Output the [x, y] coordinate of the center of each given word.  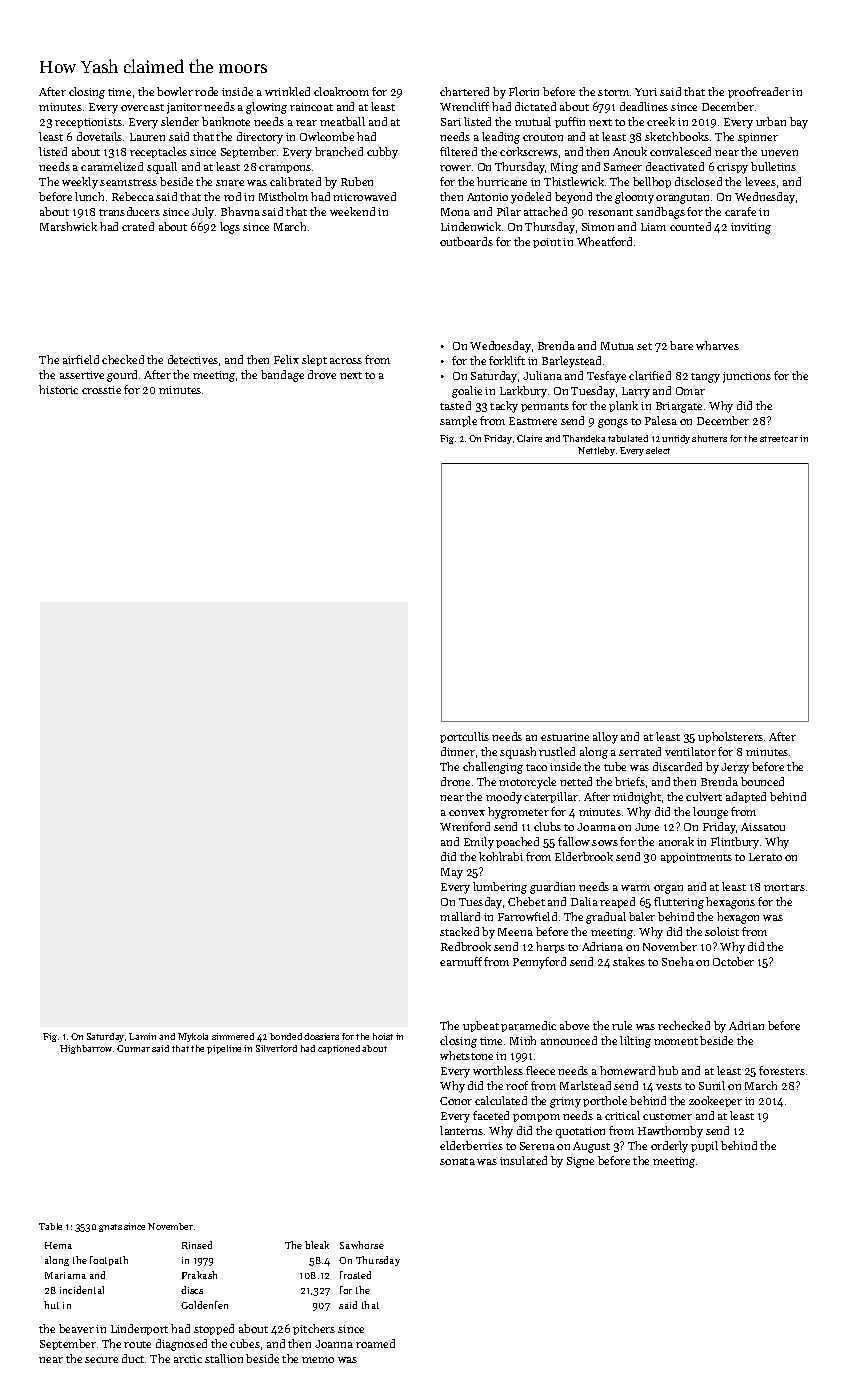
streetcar [779, 439]
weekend [352, 211]
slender [180, 121]
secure [101, 1360]
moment [676, 1041]
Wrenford [465, 826]
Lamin [142, 1036]
